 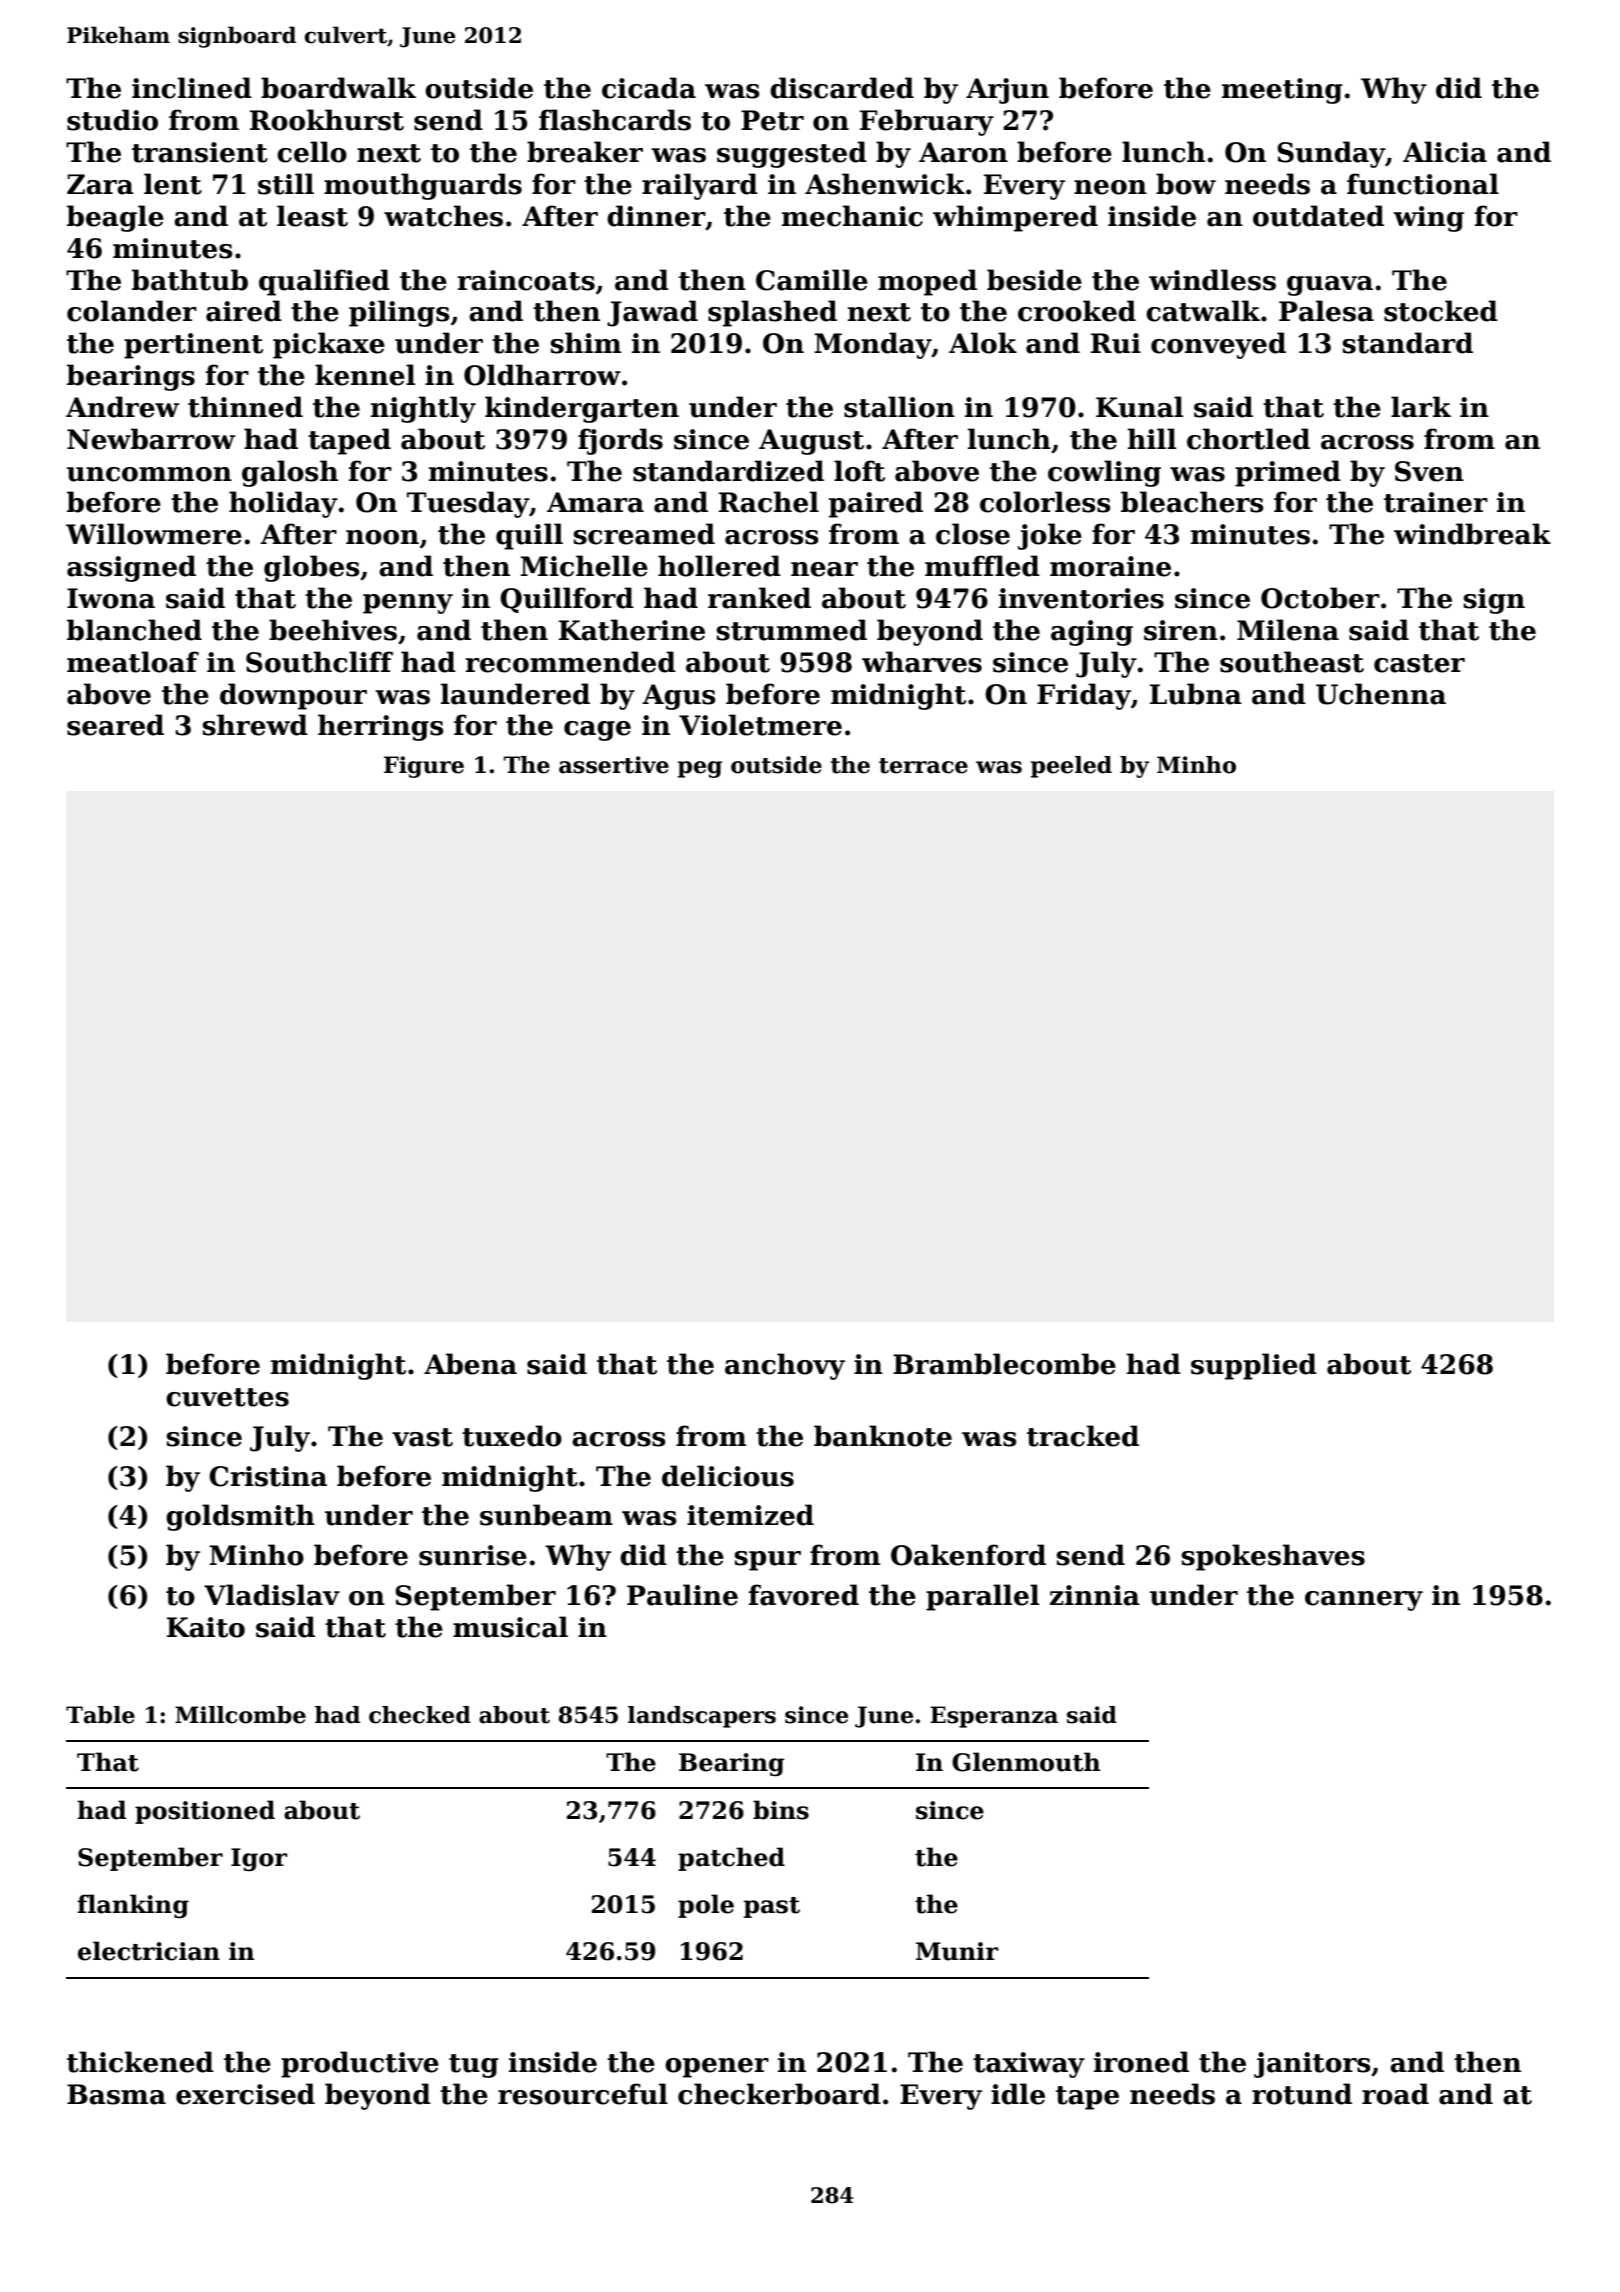 What do you see at coordinates (526, 280) in the document?
I see `raincoats` at bounding box center [526, 280].
